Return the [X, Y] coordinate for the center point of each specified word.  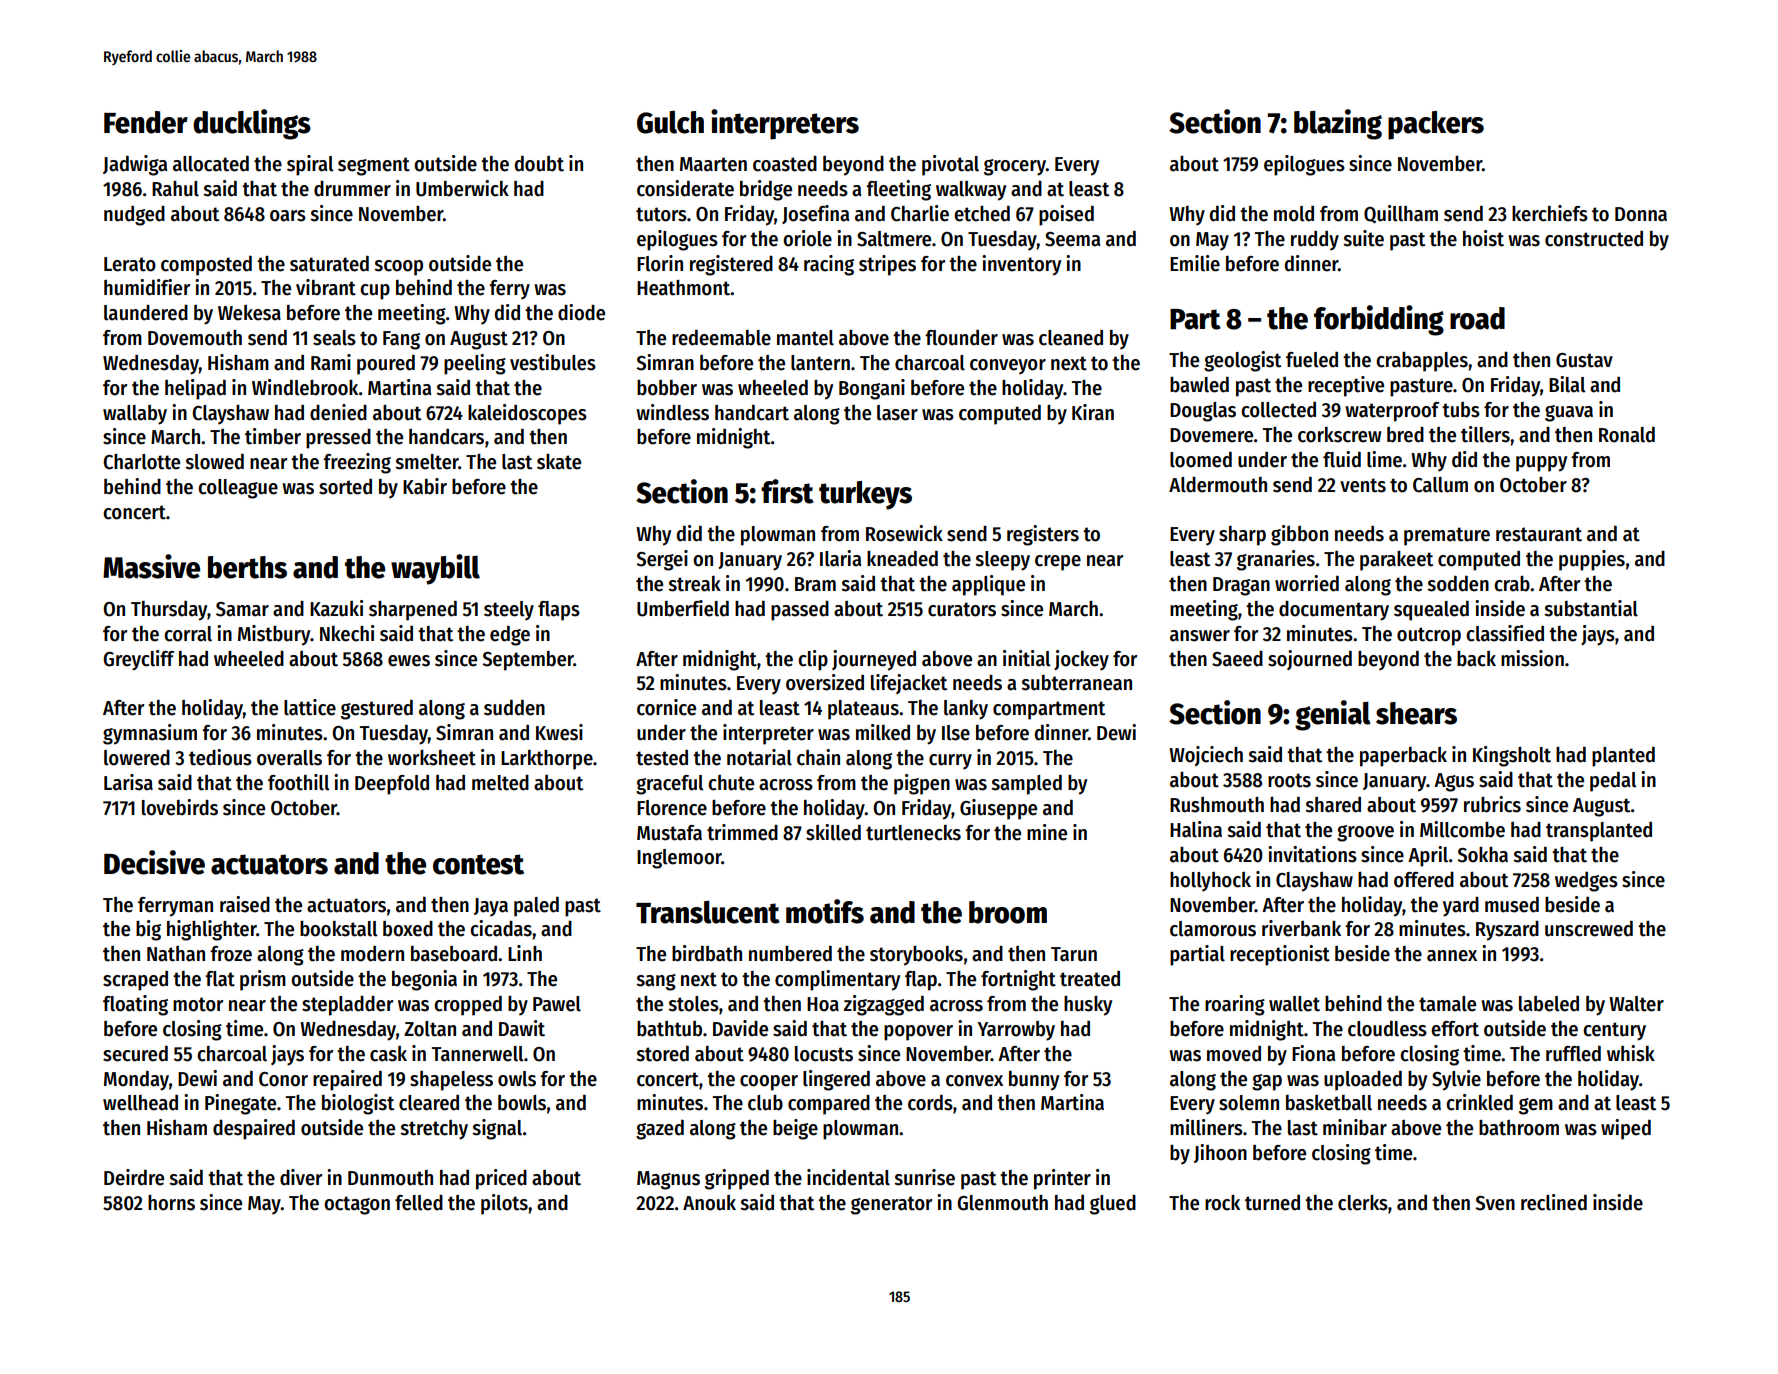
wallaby [135, 415]
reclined [1554, 1202]
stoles [693, 1004]
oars [288, 216]
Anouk [709, 1203]
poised [1066, 215]
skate [559, 462]
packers [1436, 125]
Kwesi [559, 732]
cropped [468, 1006]
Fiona [1313, 1053]
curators [962, 609]
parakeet [1396, 561]
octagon [357, 1205]
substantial [1591, 608]
